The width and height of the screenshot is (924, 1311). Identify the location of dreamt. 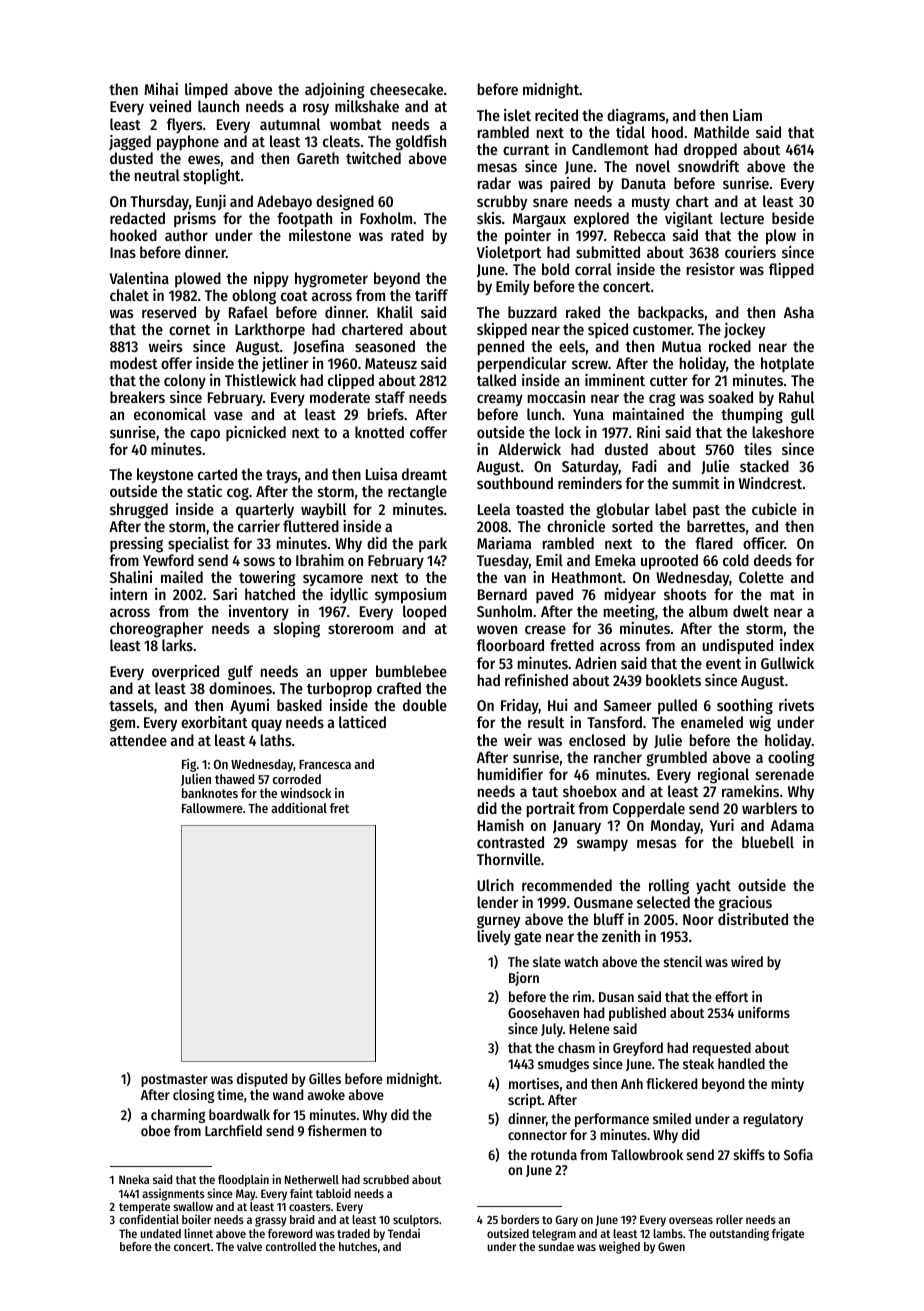
(424, 474).
